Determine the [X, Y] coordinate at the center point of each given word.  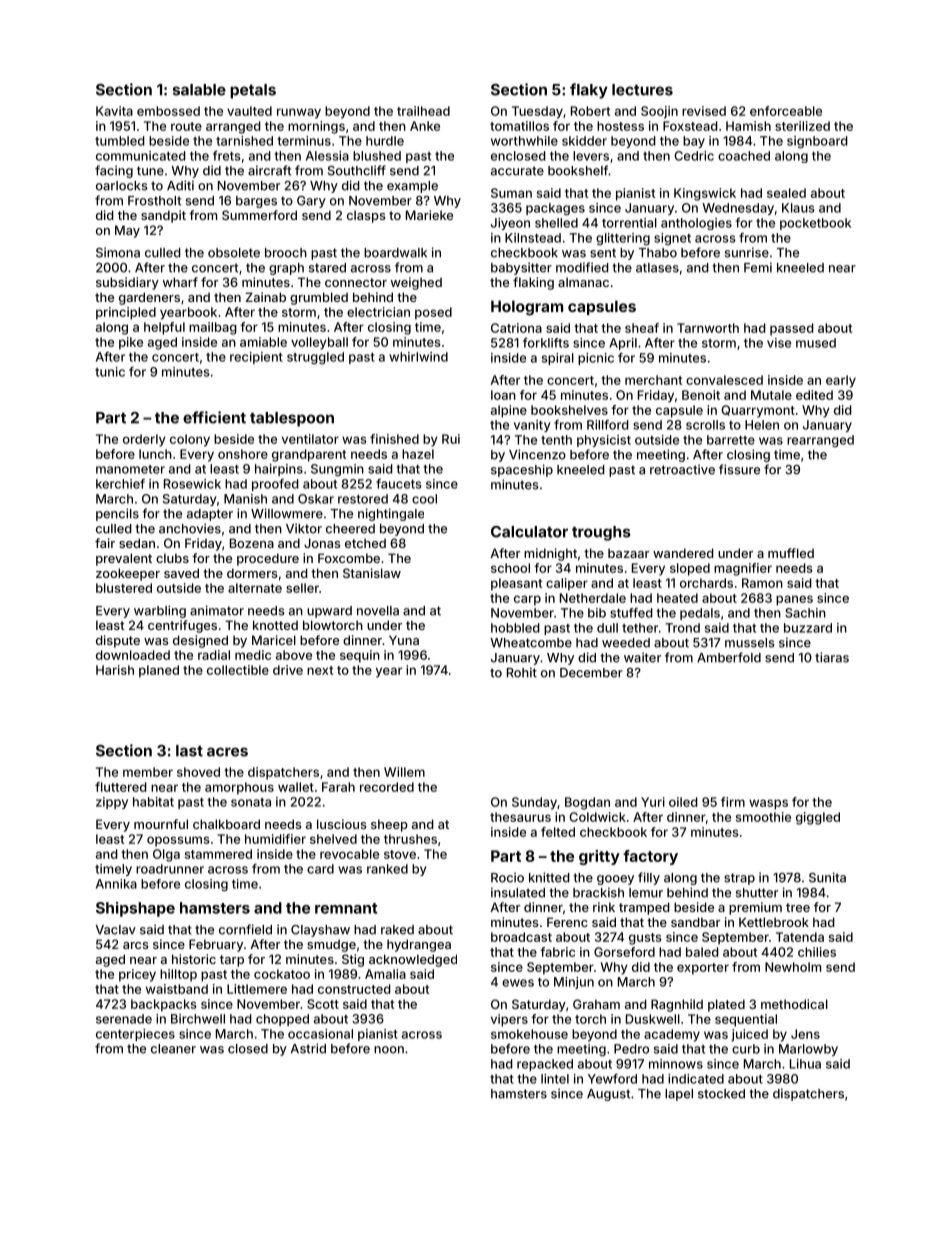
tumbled [120, 141]
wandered [683, 553]
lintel [555, 1079]
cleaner [173, 1049]
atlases [657, 268]
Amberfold [729, 657]
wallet [296, 787]
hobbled [515, 628]
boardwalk [395, 253]
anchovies [190, 528]
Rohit [522, 672]
